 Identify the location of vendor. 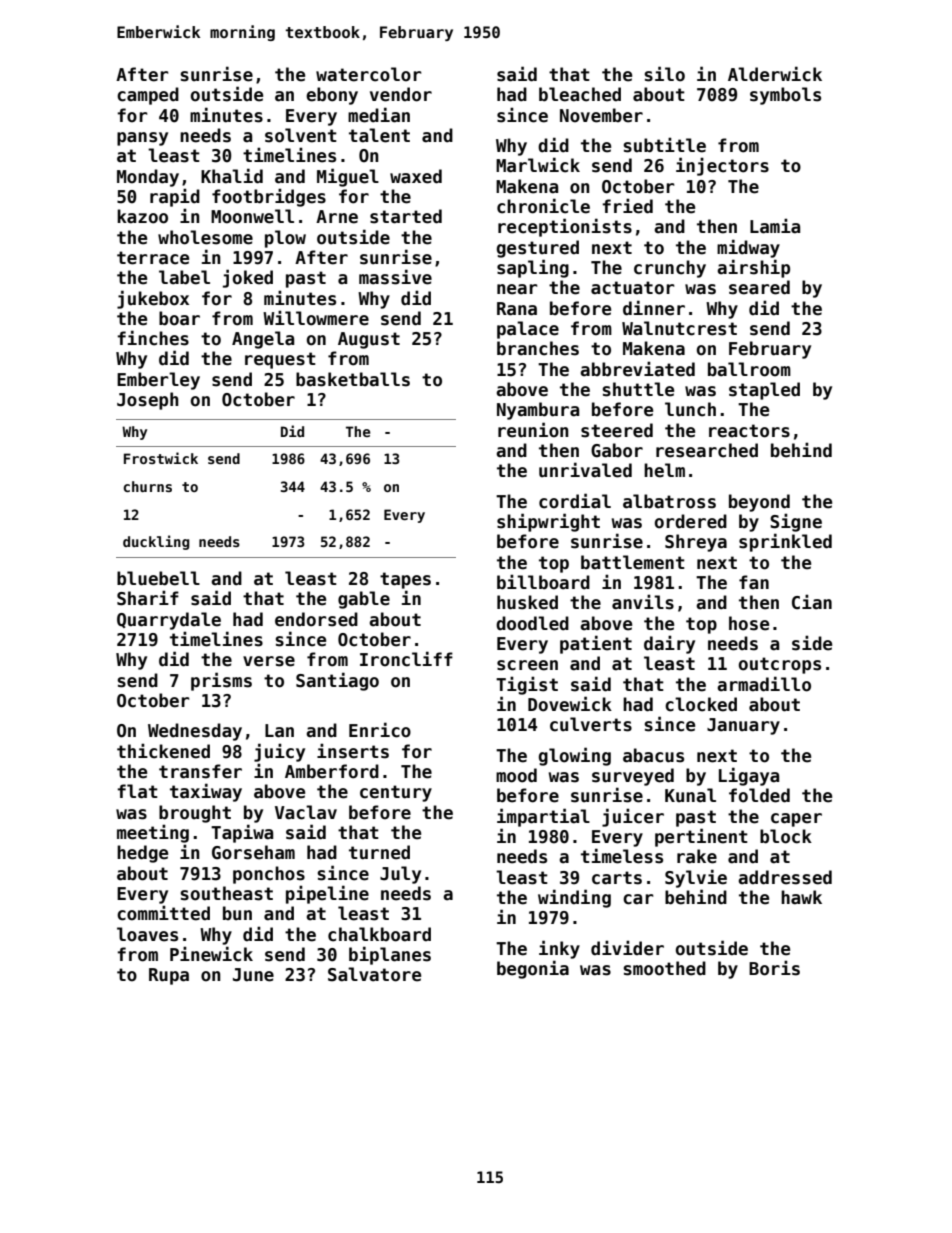
(401, 94).
